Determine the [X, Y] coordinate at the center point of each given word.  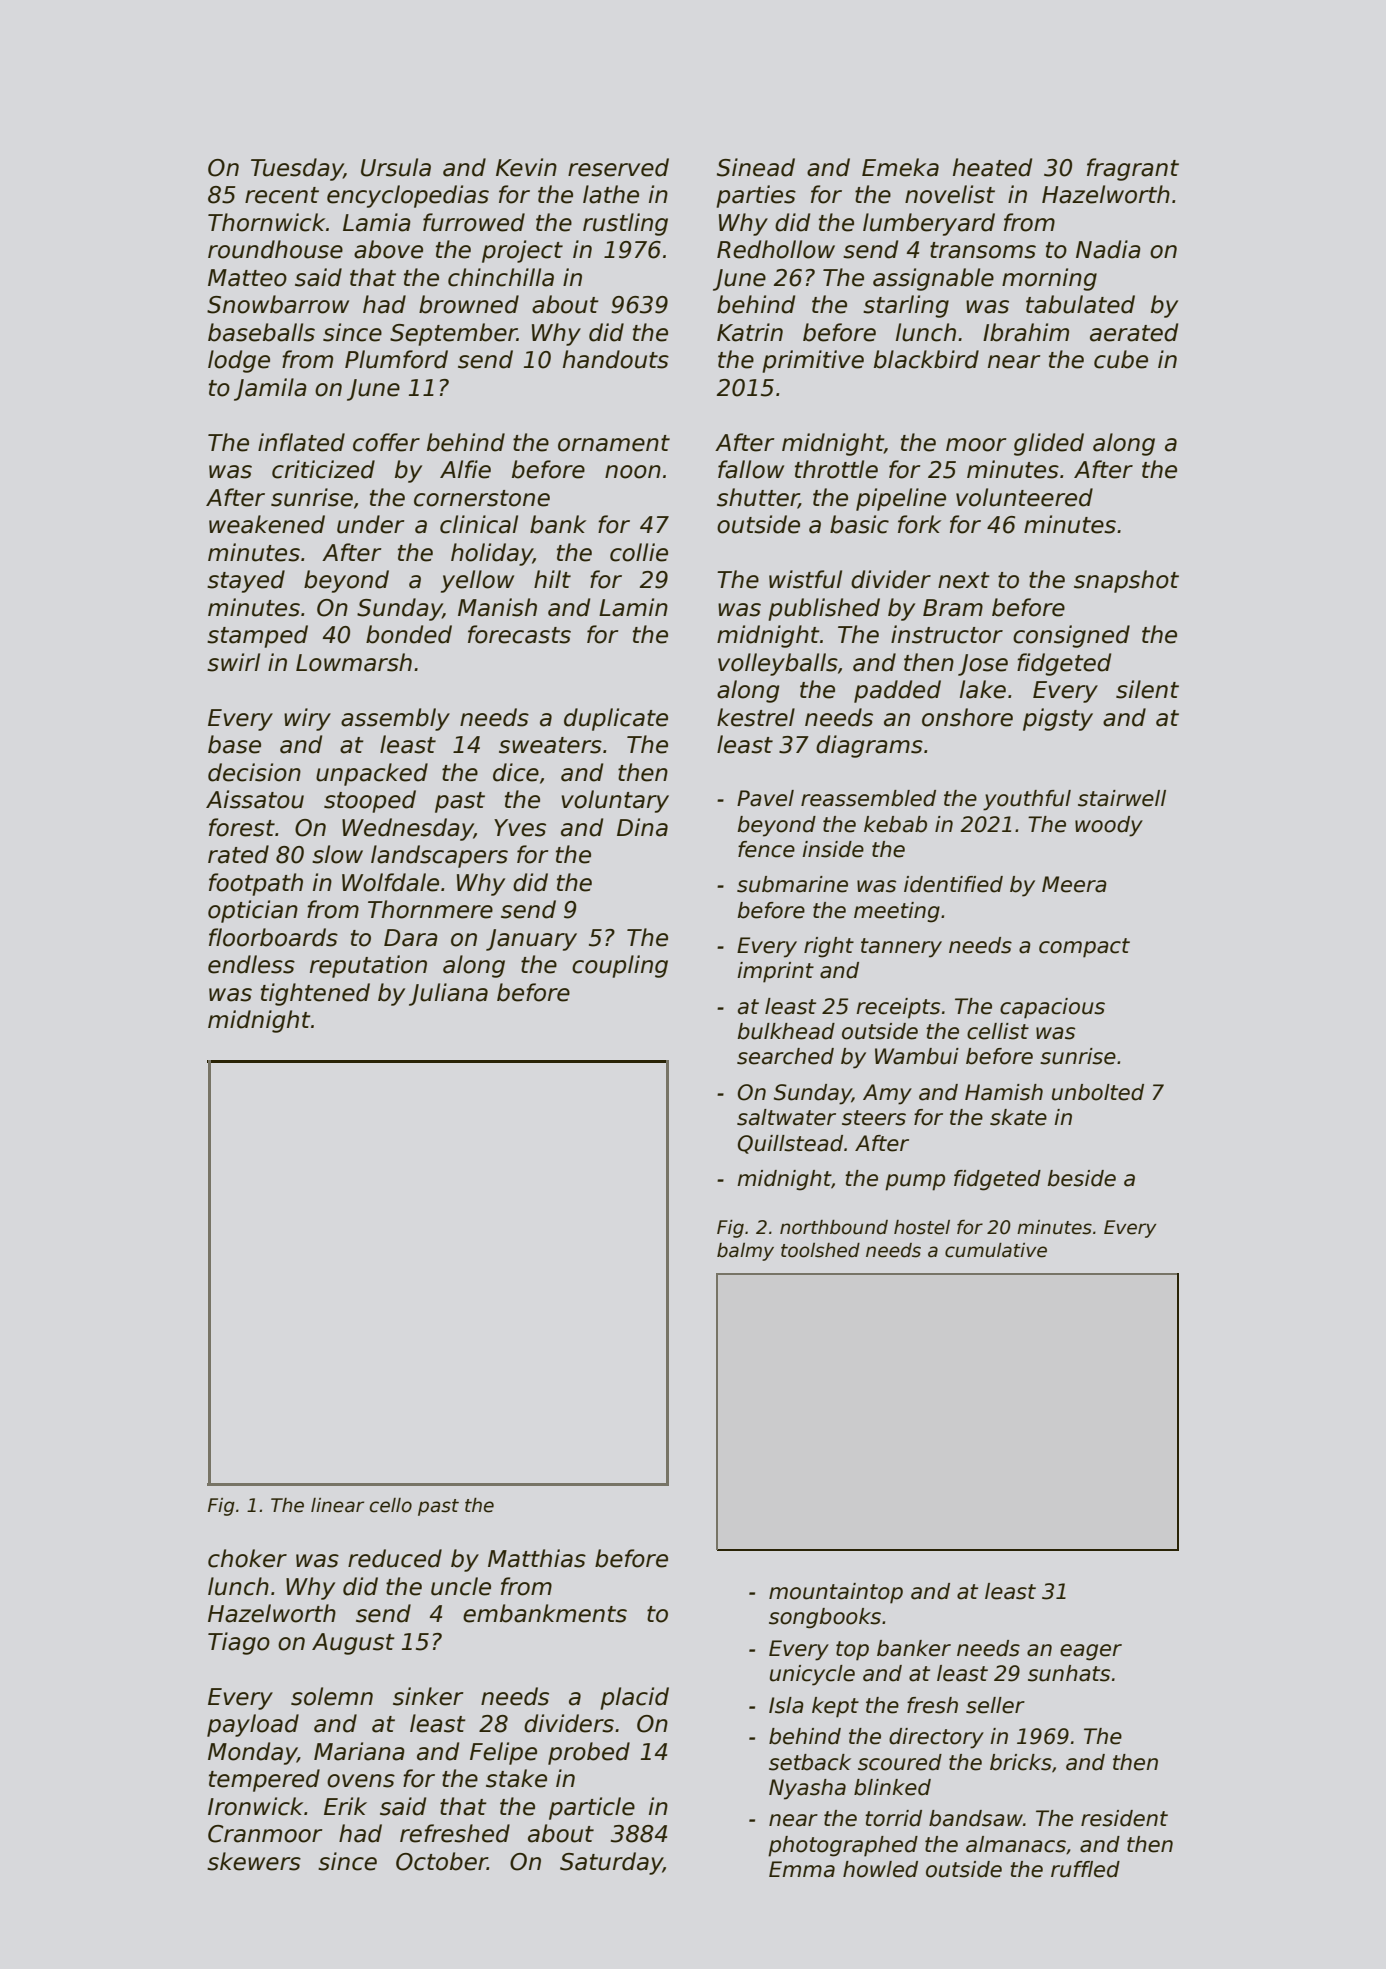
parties [756, 196]
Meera [1074, 884]
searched [785, 1056]
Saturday [611, 1863]
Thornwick [266, 222]
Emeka [900, 167]
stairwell [1122, 798]
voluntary [615, 801]
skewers [254, 1861]
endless [251, 964]
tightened [315, 994]
